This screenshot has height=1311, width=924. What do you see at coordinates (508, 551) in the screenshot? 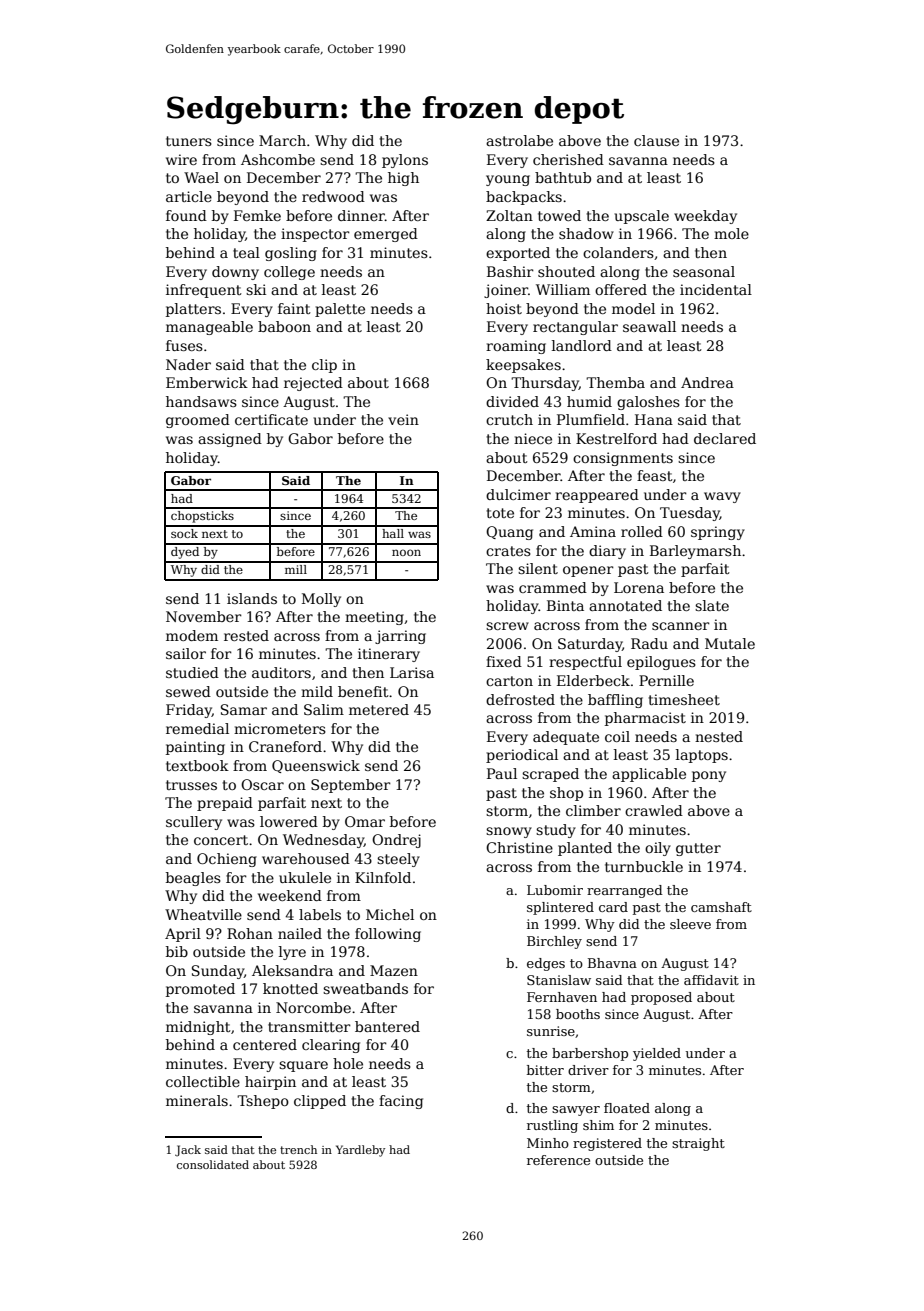
I see `crates` at bounding box center [508, 551].
